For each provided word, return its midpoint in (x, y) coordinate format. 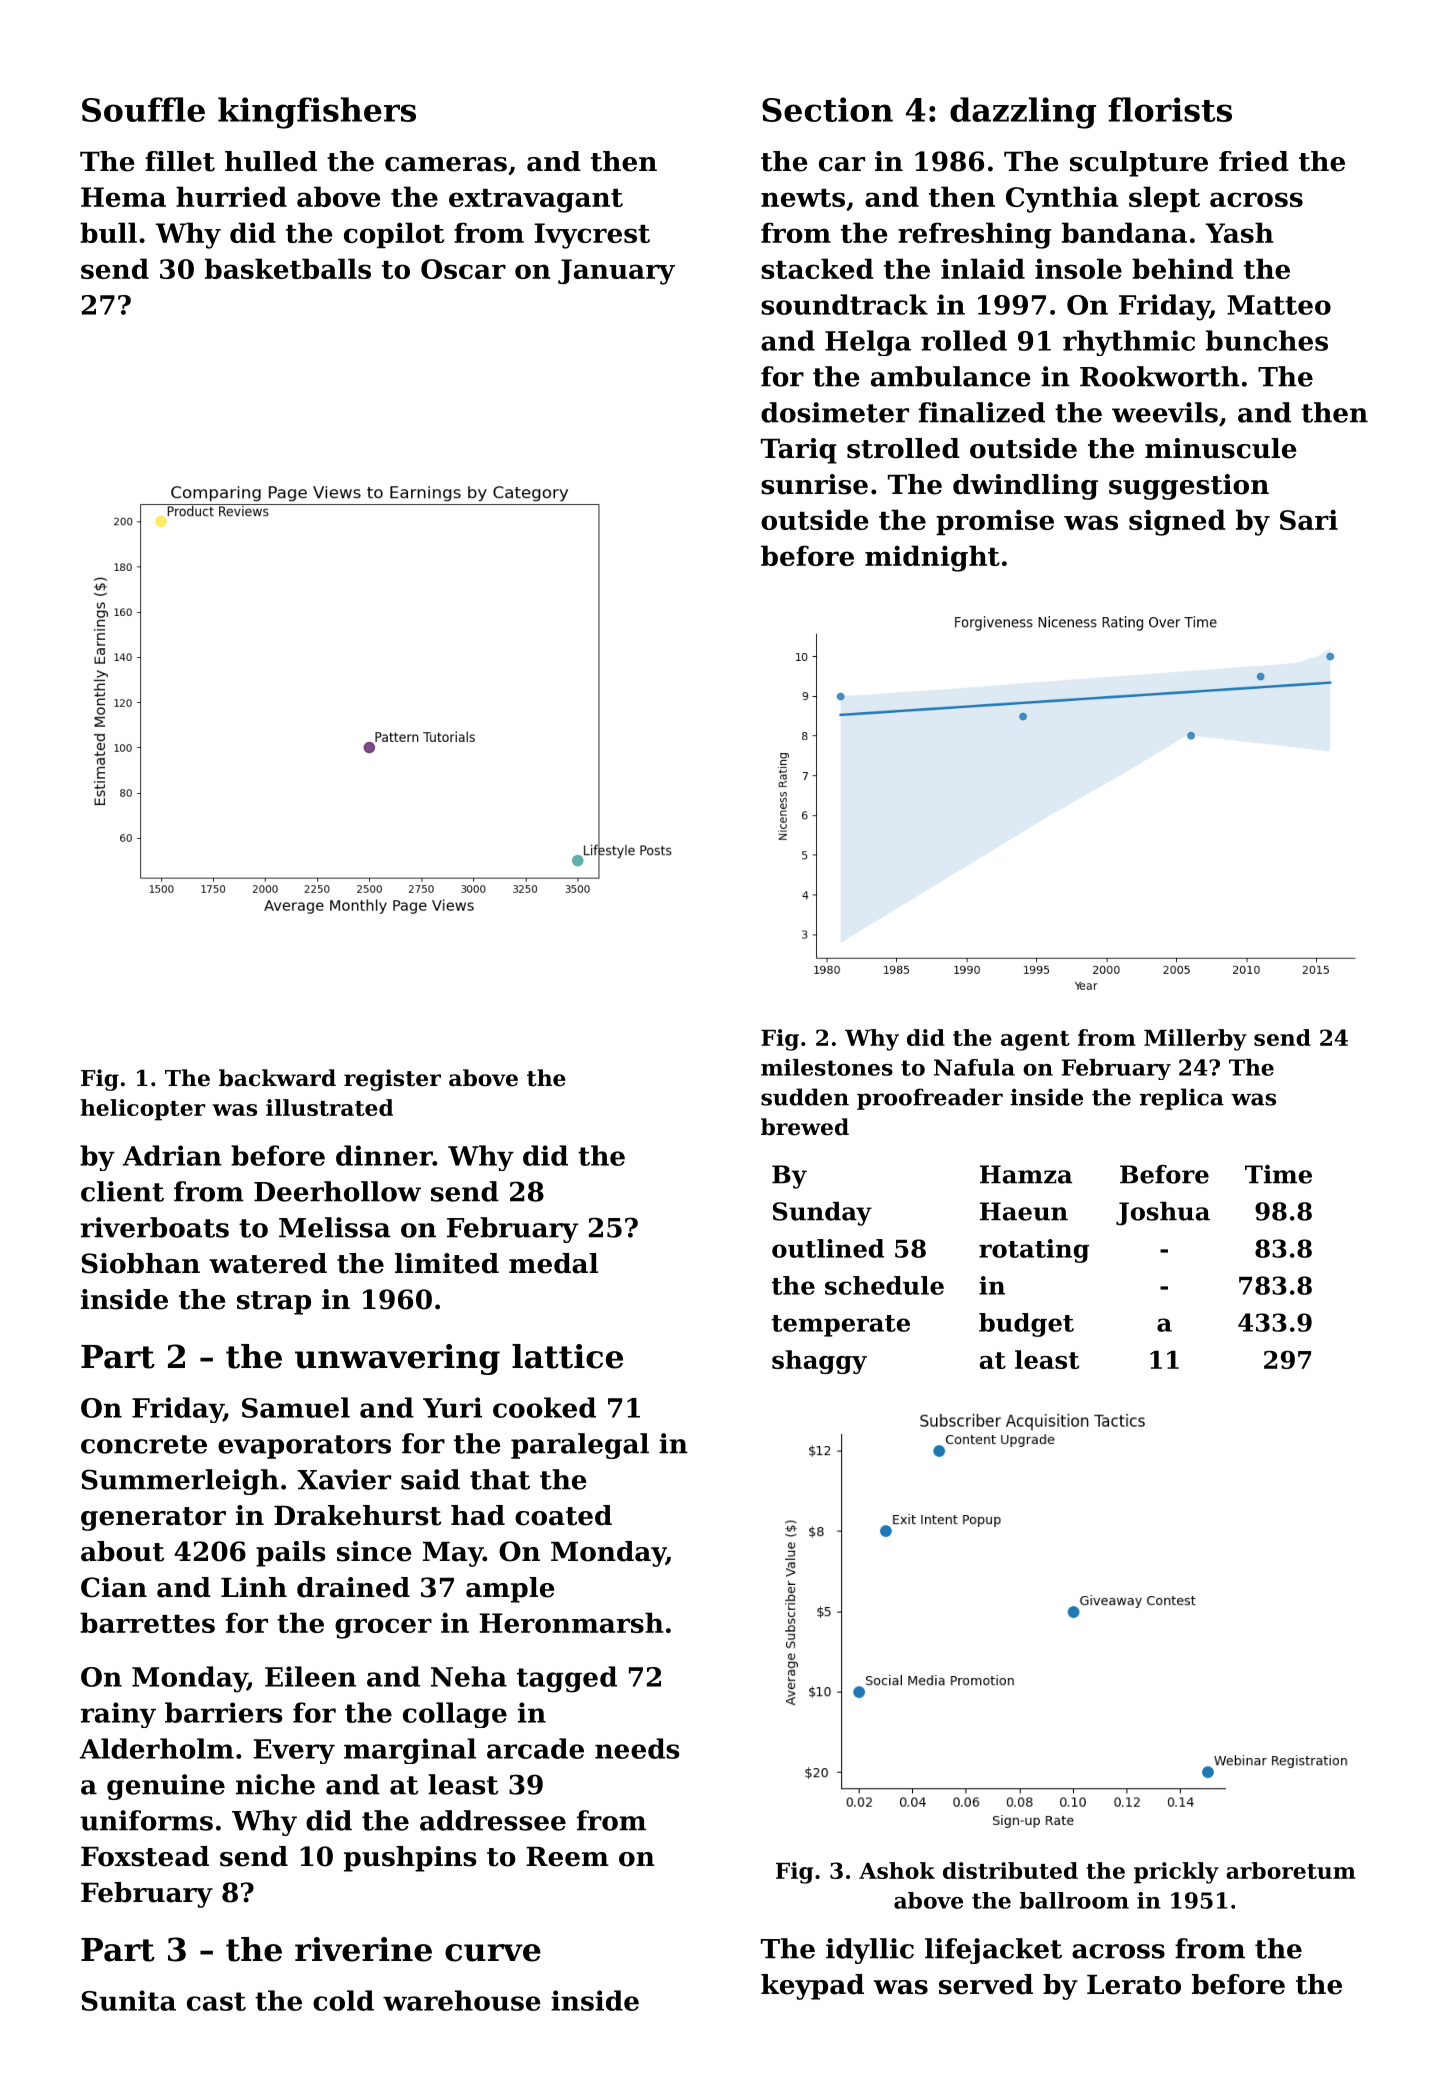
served (986, 1984)
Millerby (1195, 1040)
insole (1078, 268)
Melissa (335, 1227)
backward (277, 1078)
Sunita (129, 2000)
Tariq (799, 451)
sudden (805, 1097)
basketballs (288, 268)
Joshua (1163, 1214)
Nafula (974, 1067)
